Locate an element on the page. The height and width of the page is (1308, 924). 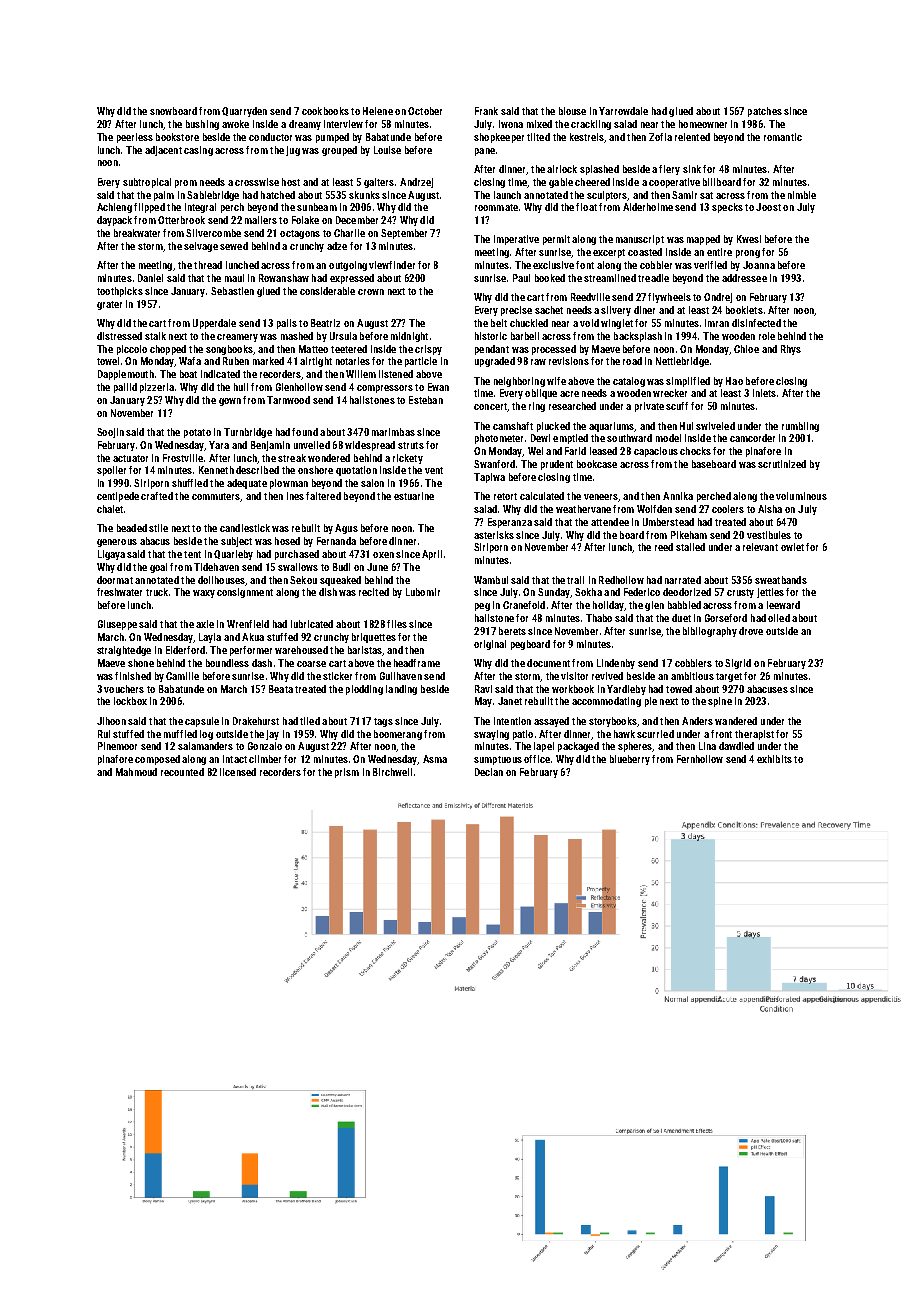
Helene is located at coordinates (378, 111).
